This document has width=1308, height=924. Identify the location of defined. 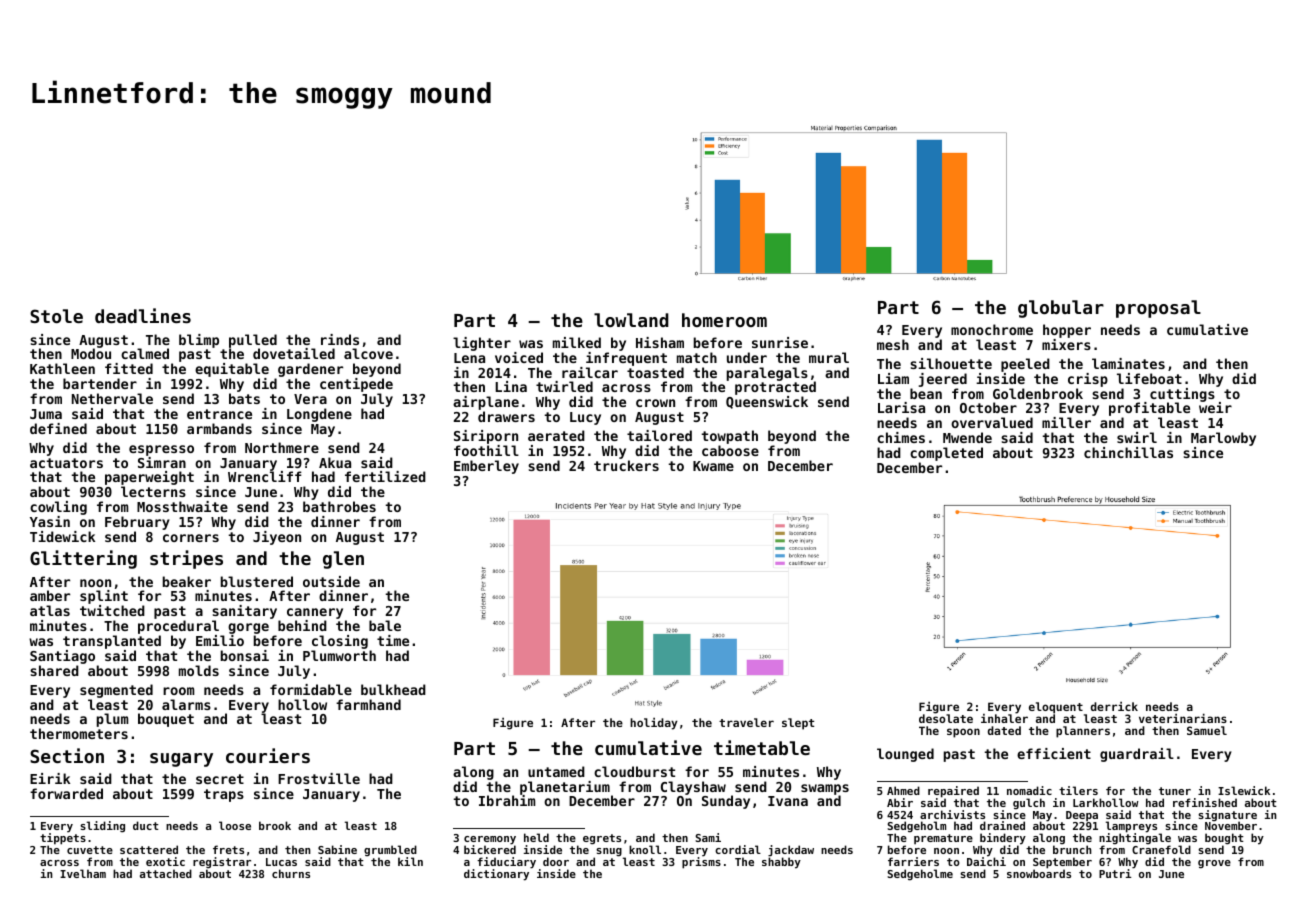
(58, 428).
